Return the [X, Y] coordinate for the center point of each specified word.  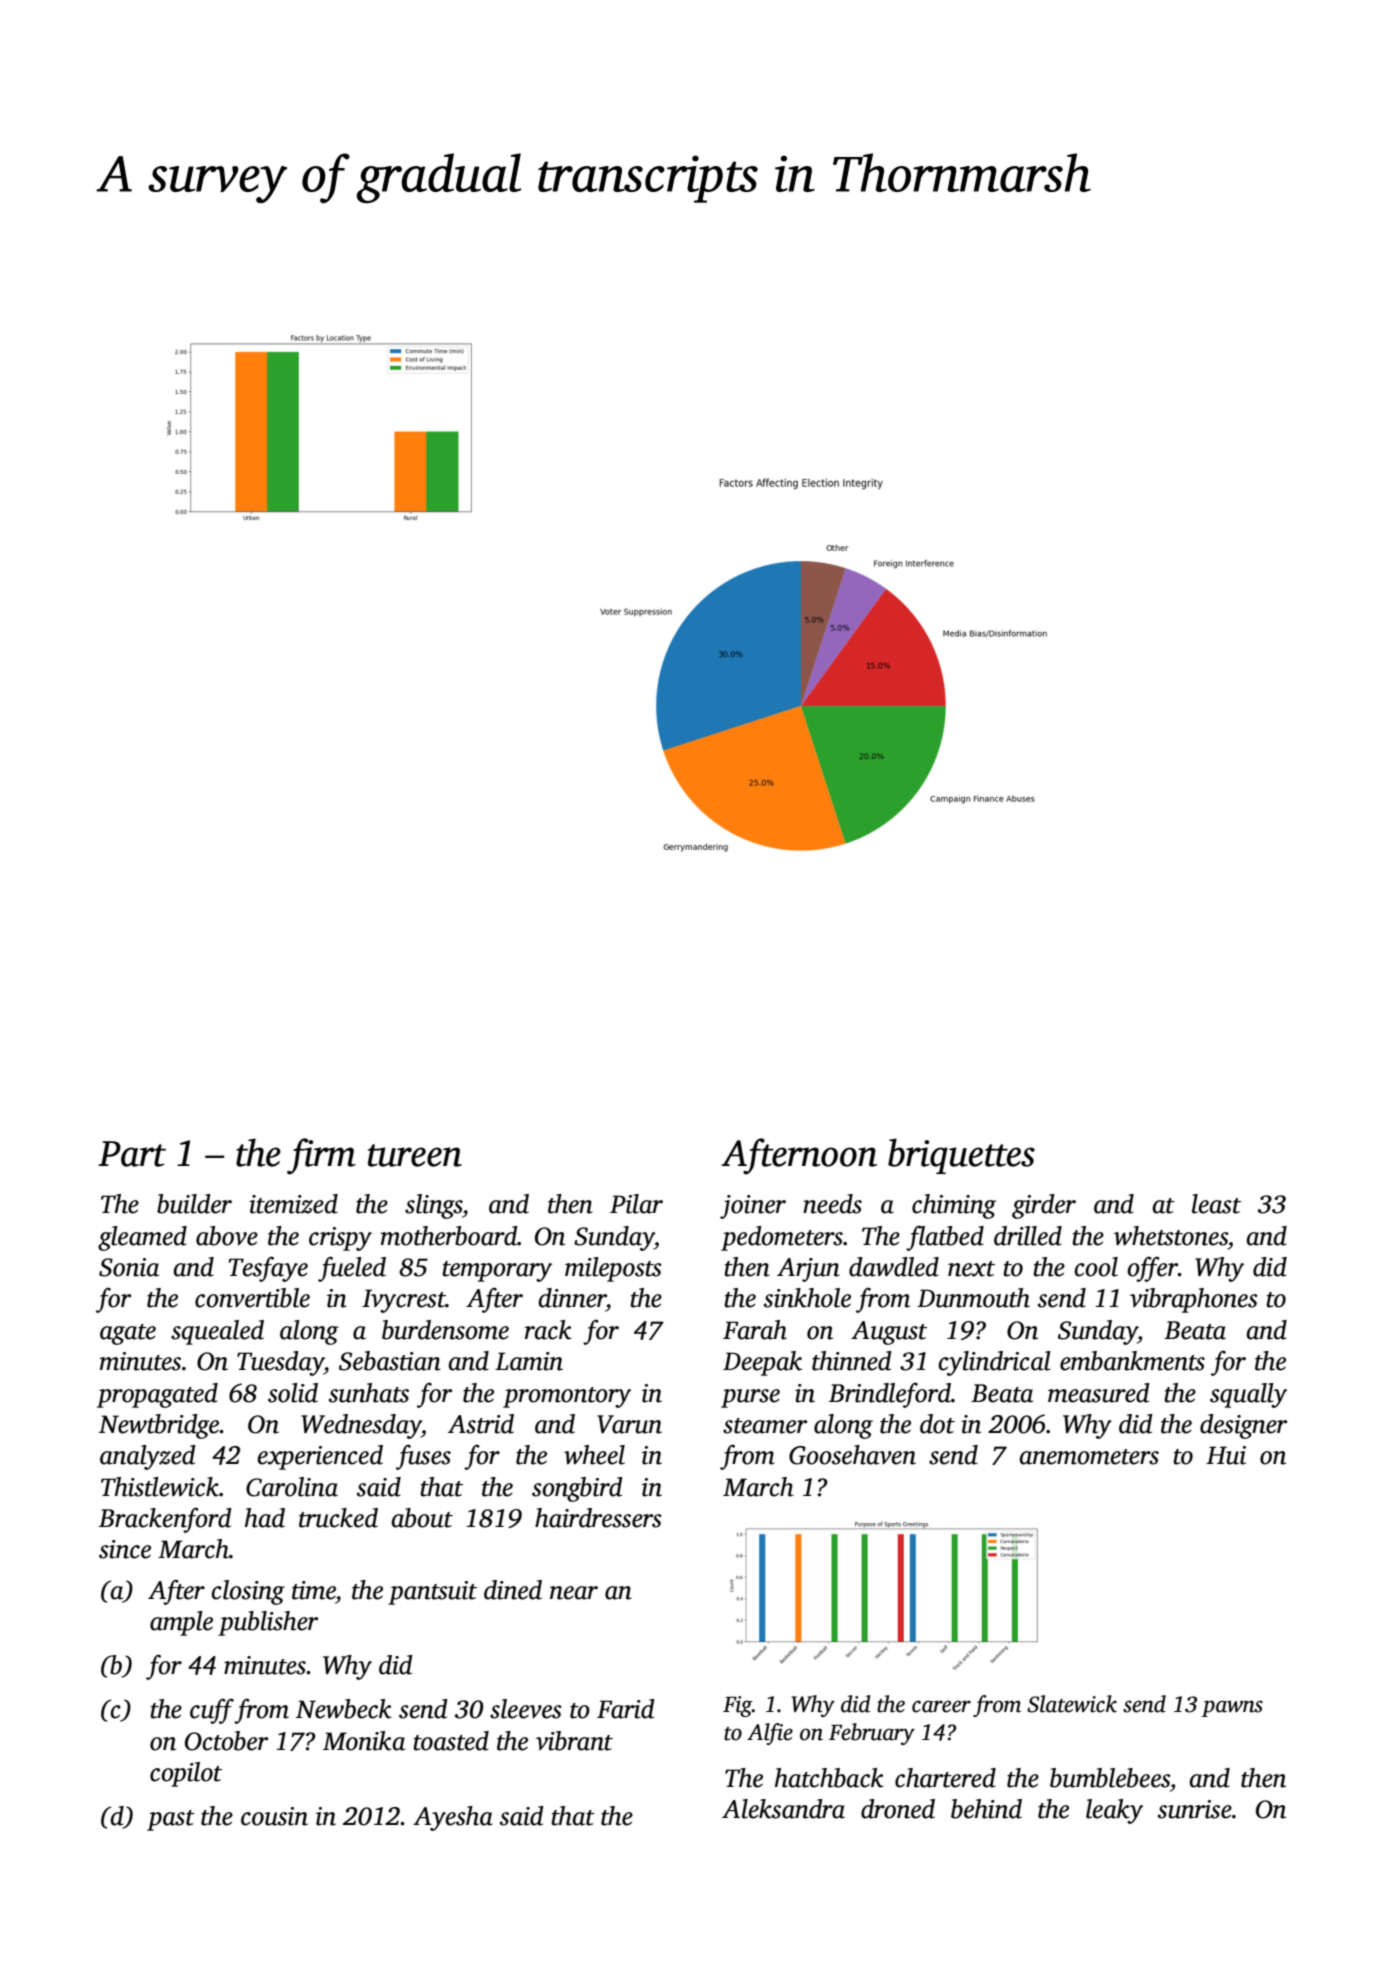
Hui [1226, 1455]
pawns [1232, 1708]
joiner [753, 1207]
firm [321, 1156]
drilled [1028, 1236]
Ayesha [453, 1818]
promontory [567, 1397]
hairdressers [598, 1518]
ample [181, 1623]
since [125, 1549]
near [574, 1593]
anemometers [1089, 1457]
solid [293, 1393]
